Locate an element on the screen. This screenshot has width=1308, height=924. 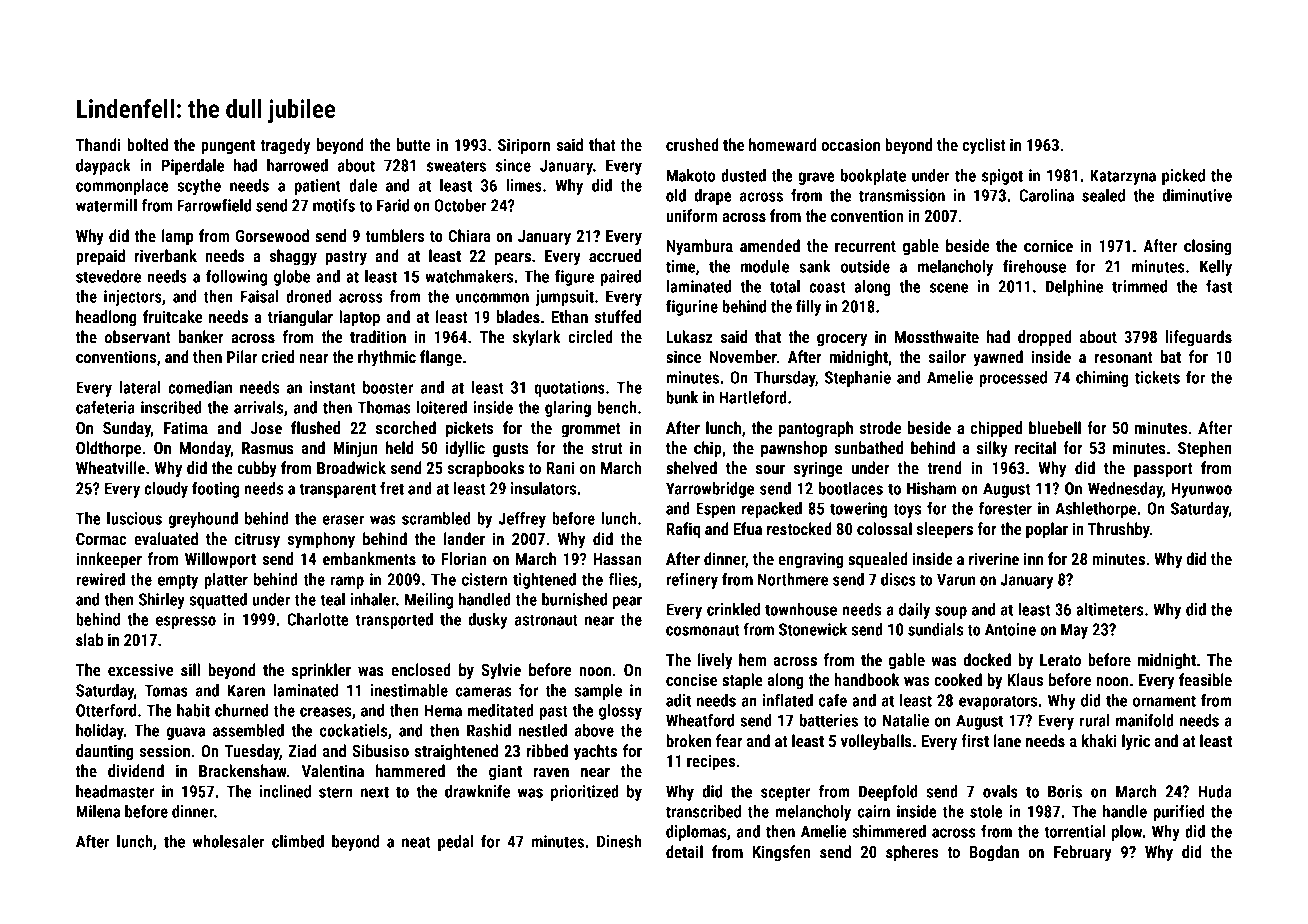
Thrushby is located at coordinates (1119, 530).
